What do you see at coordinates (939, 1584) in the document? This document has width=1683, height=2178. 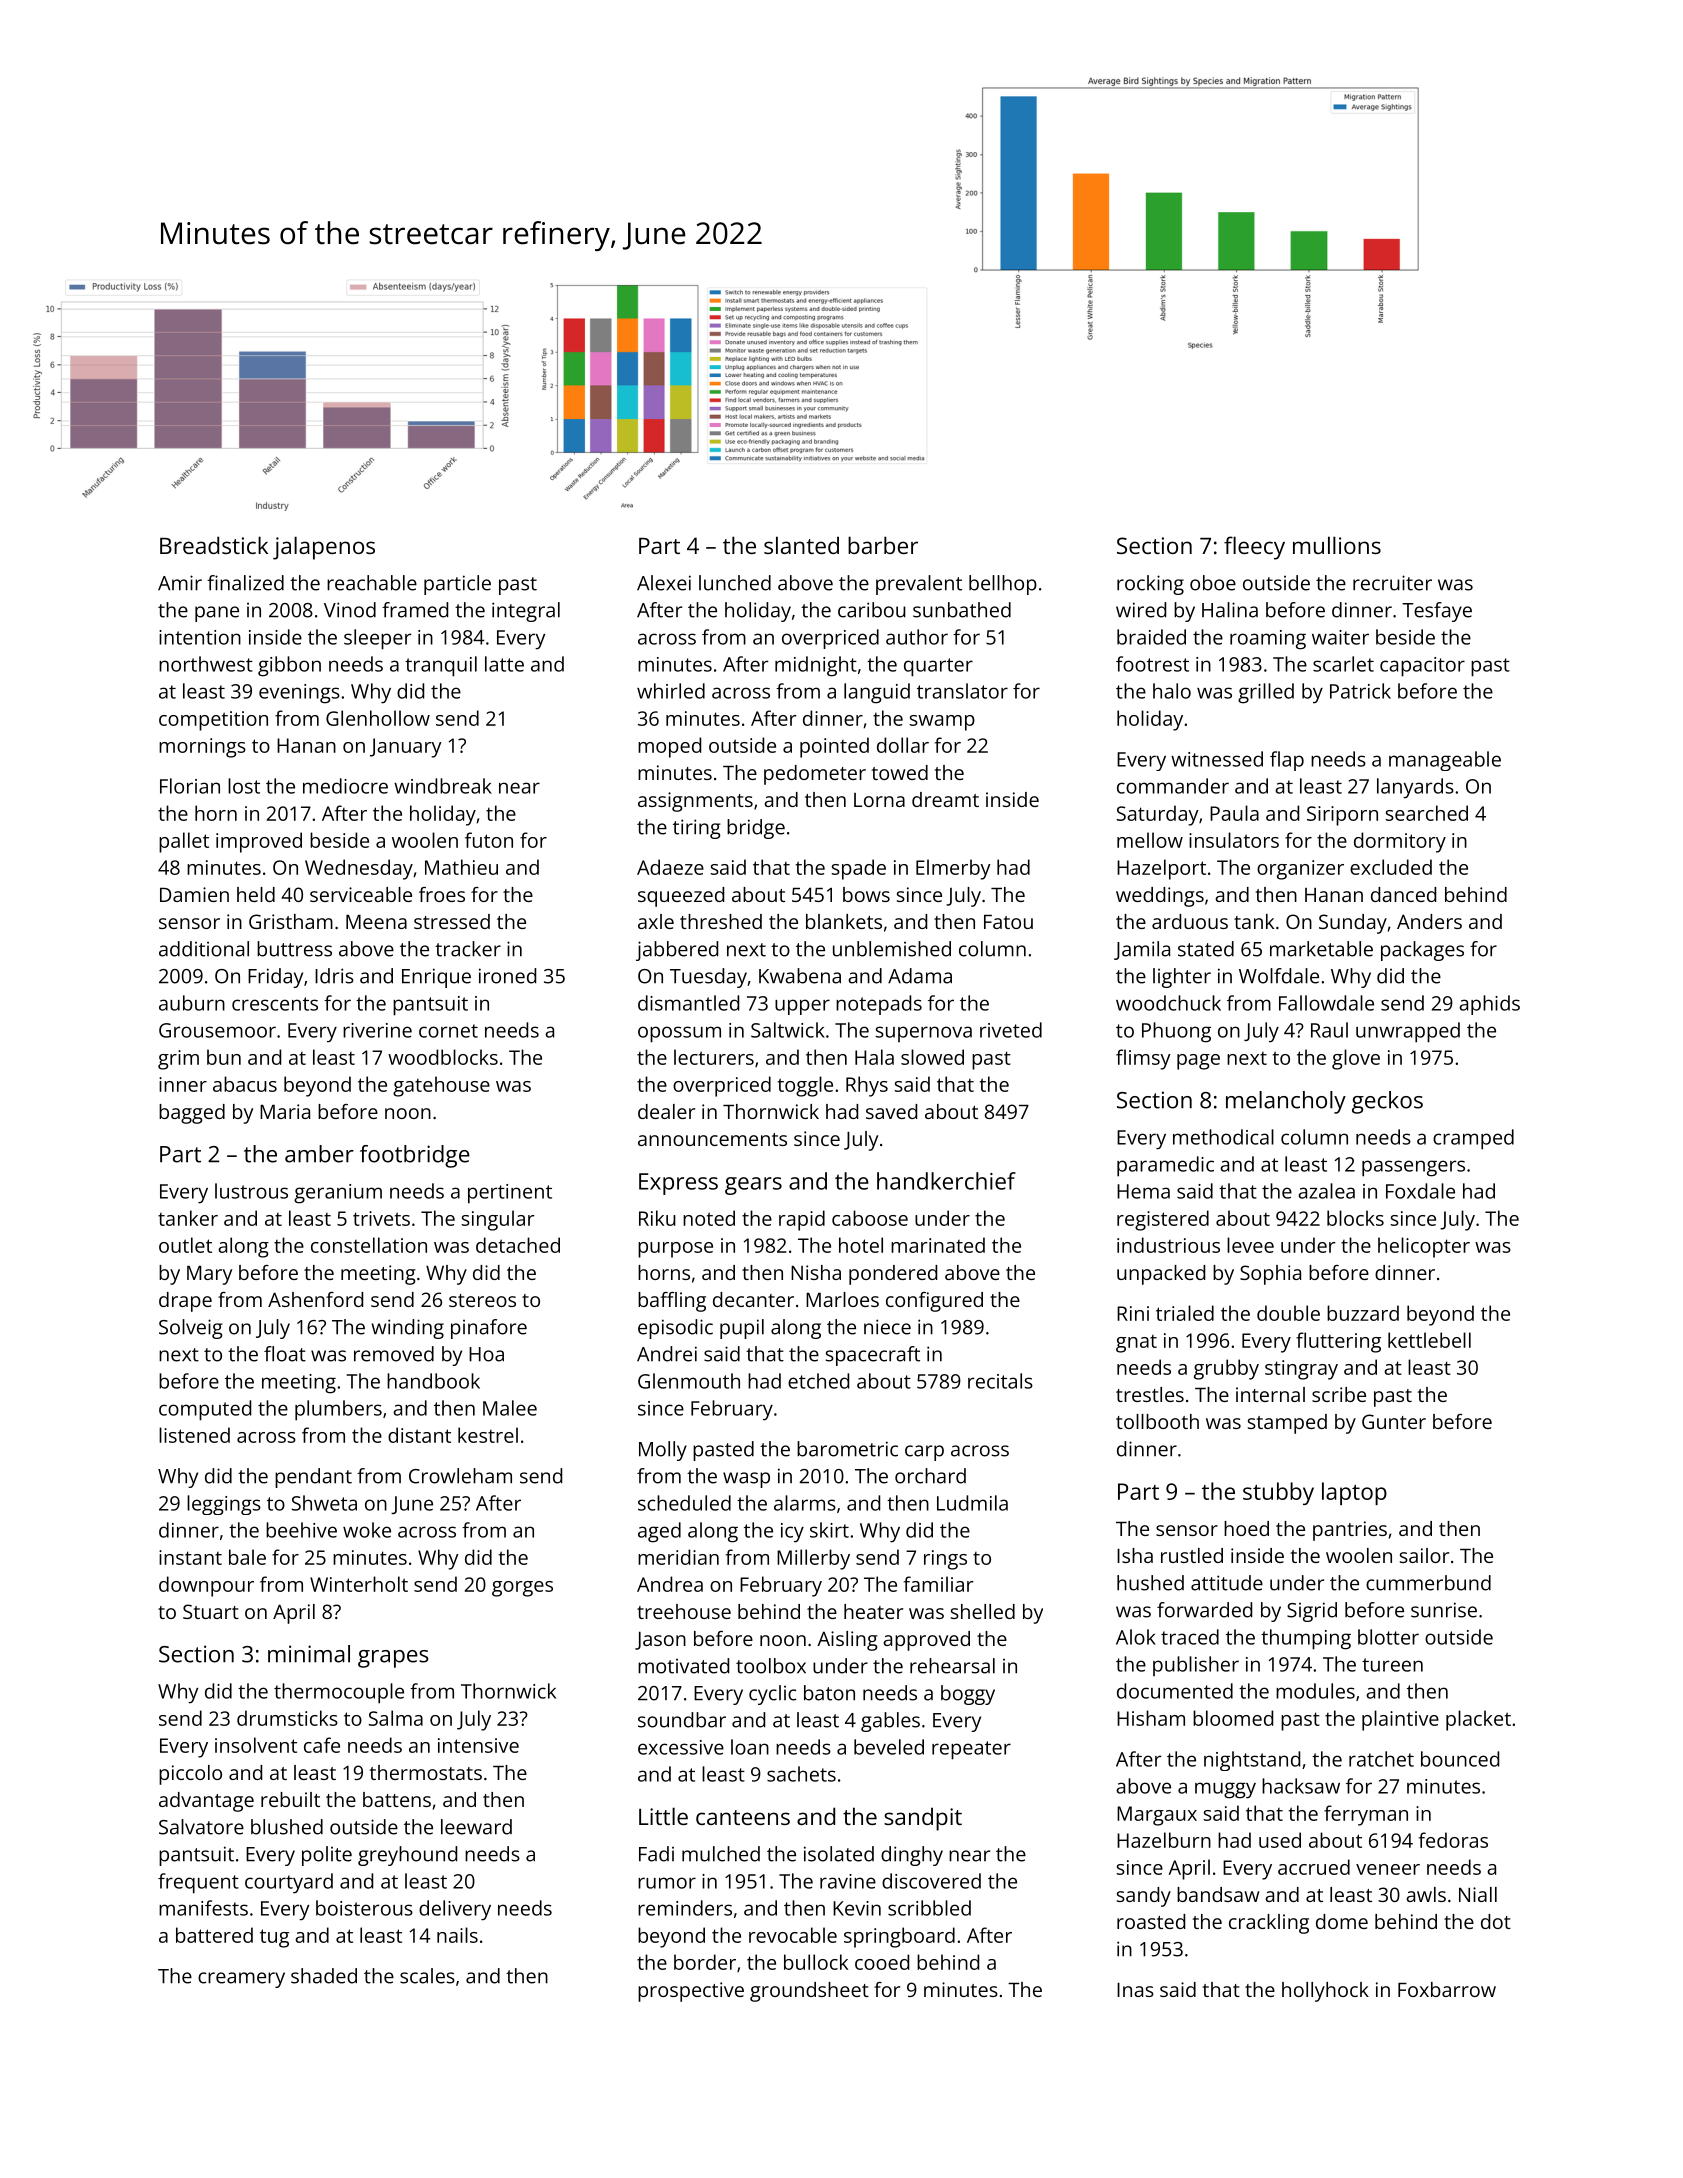 I see `familiar` at bounding box center [939, 1584].
